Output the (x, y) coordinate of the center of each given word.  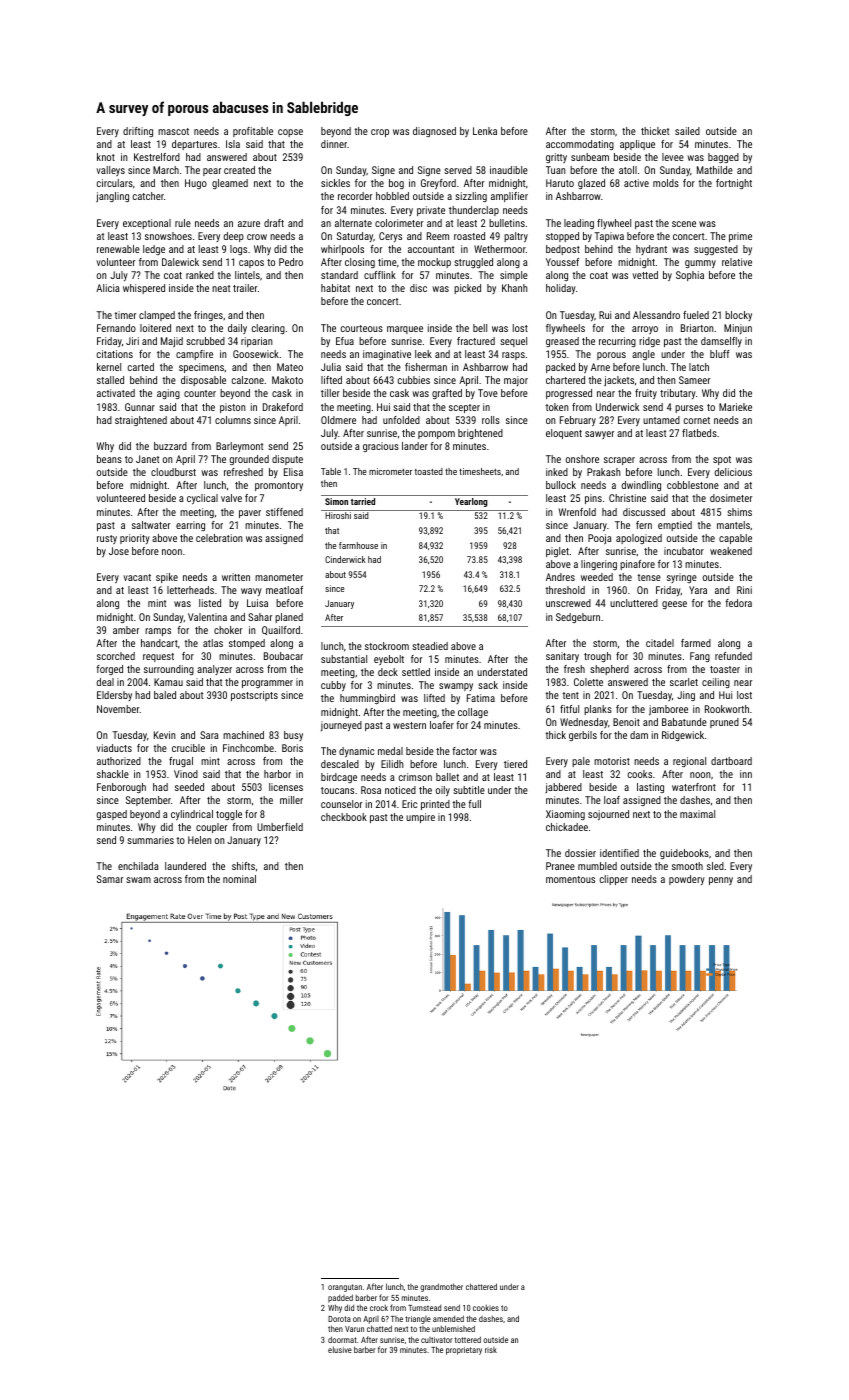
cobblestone (693, 485)
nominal (239, 879)
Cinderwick (345, 559)
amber (126, 630)
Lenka (485, 131)
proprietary (464, 1351)
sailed (687, 131)
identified (619, 853)
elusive (340, 1349)
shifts (243, 866)
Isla (233, 144)
